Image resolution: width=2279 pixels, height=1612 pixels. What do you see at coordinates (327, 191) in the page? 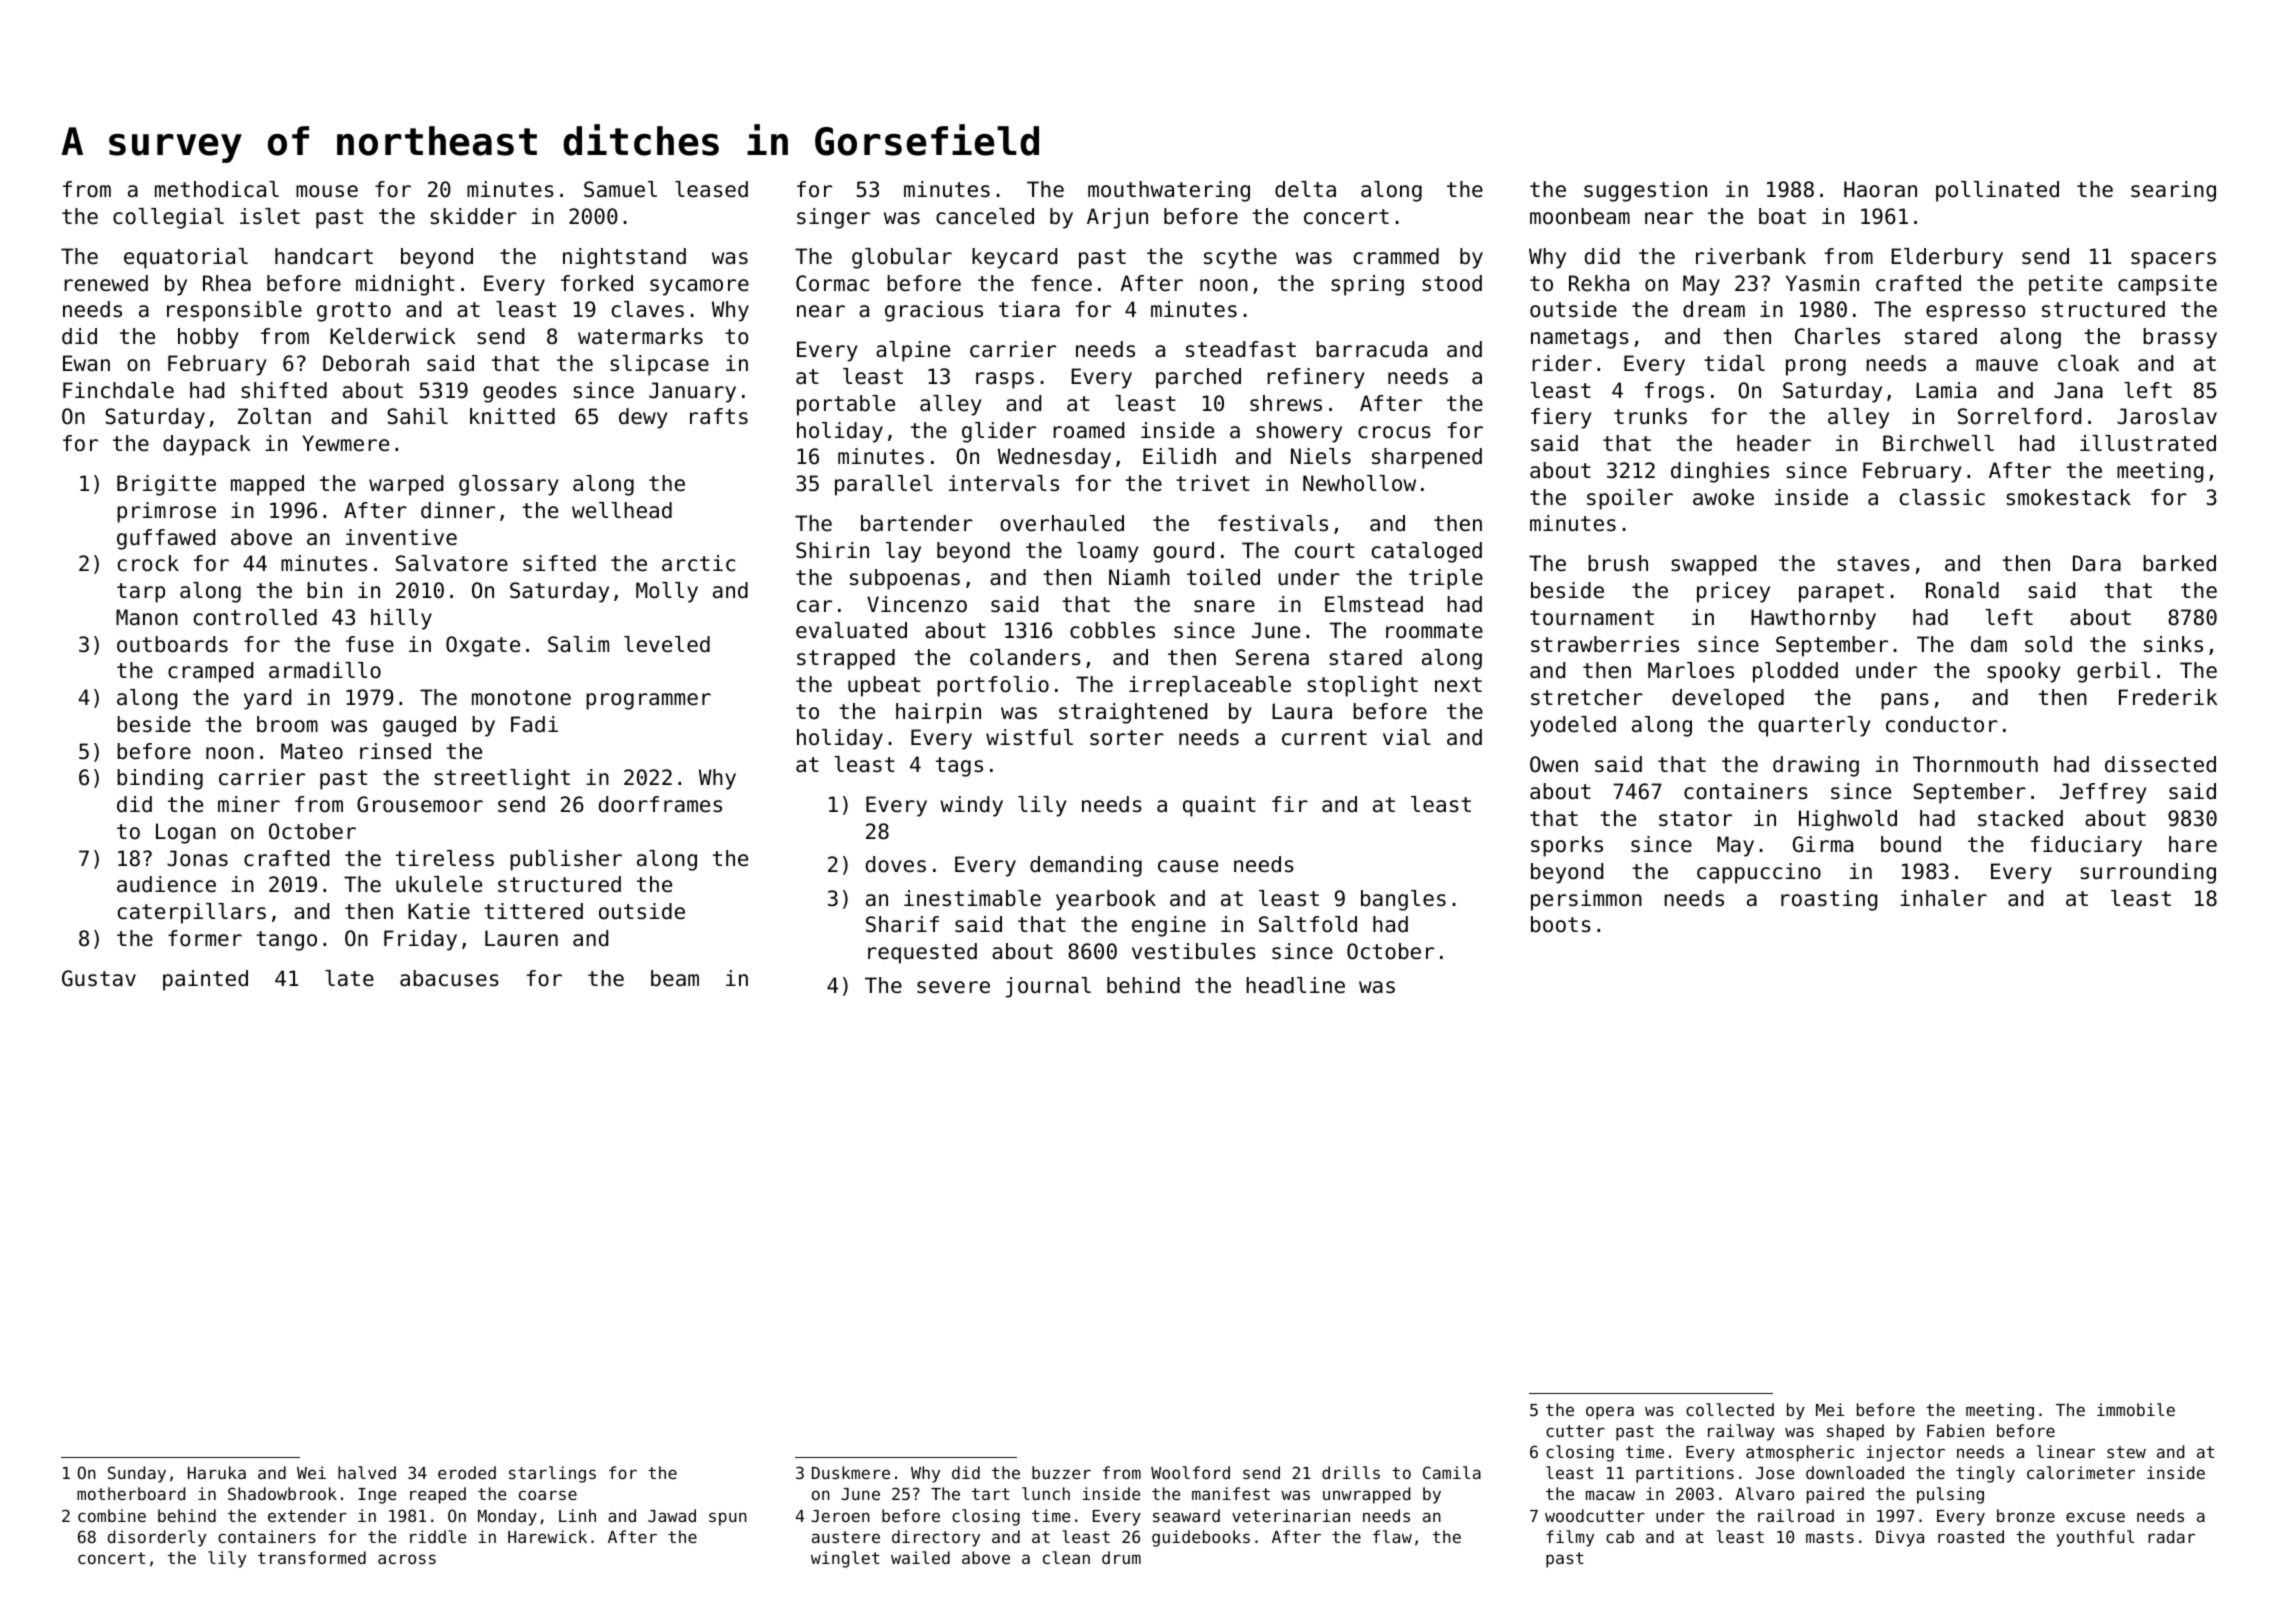
I see `mouse` at bounding box center [327, 191].
